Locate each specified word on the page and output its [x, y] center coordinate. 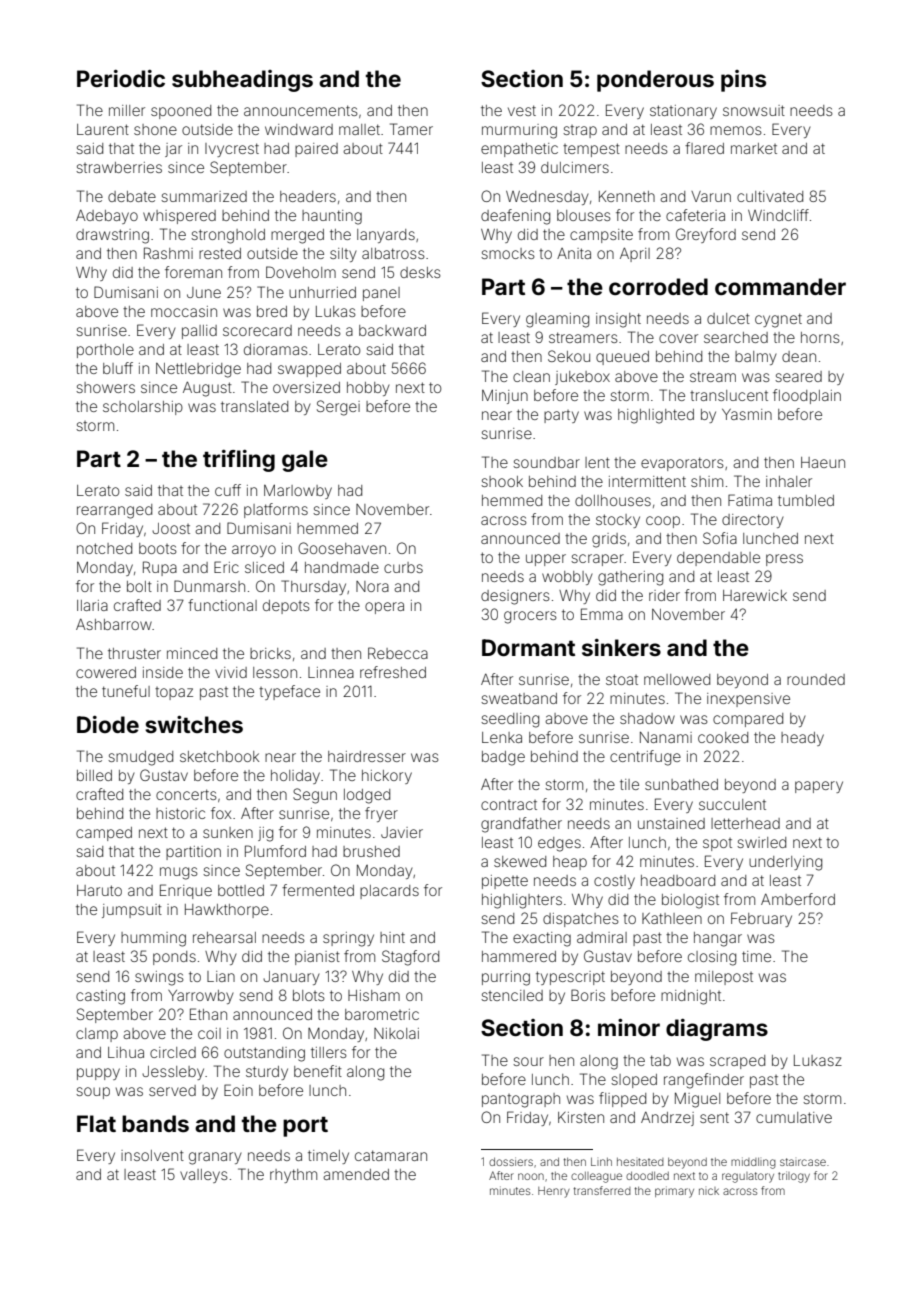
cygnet [778, 320]
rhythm [293, 1176]
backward [392, 330]
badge [503, 758]
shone [155, 129]
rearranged [114, 511]
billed [94, 775]
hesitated [640, 1162]
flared [704, 148]
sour [528, 1061]
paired [316, 150]
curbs [403, 567]
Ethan [208, 1014]
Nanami [666, 737]
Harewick [755, 595]
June [204, 292]
